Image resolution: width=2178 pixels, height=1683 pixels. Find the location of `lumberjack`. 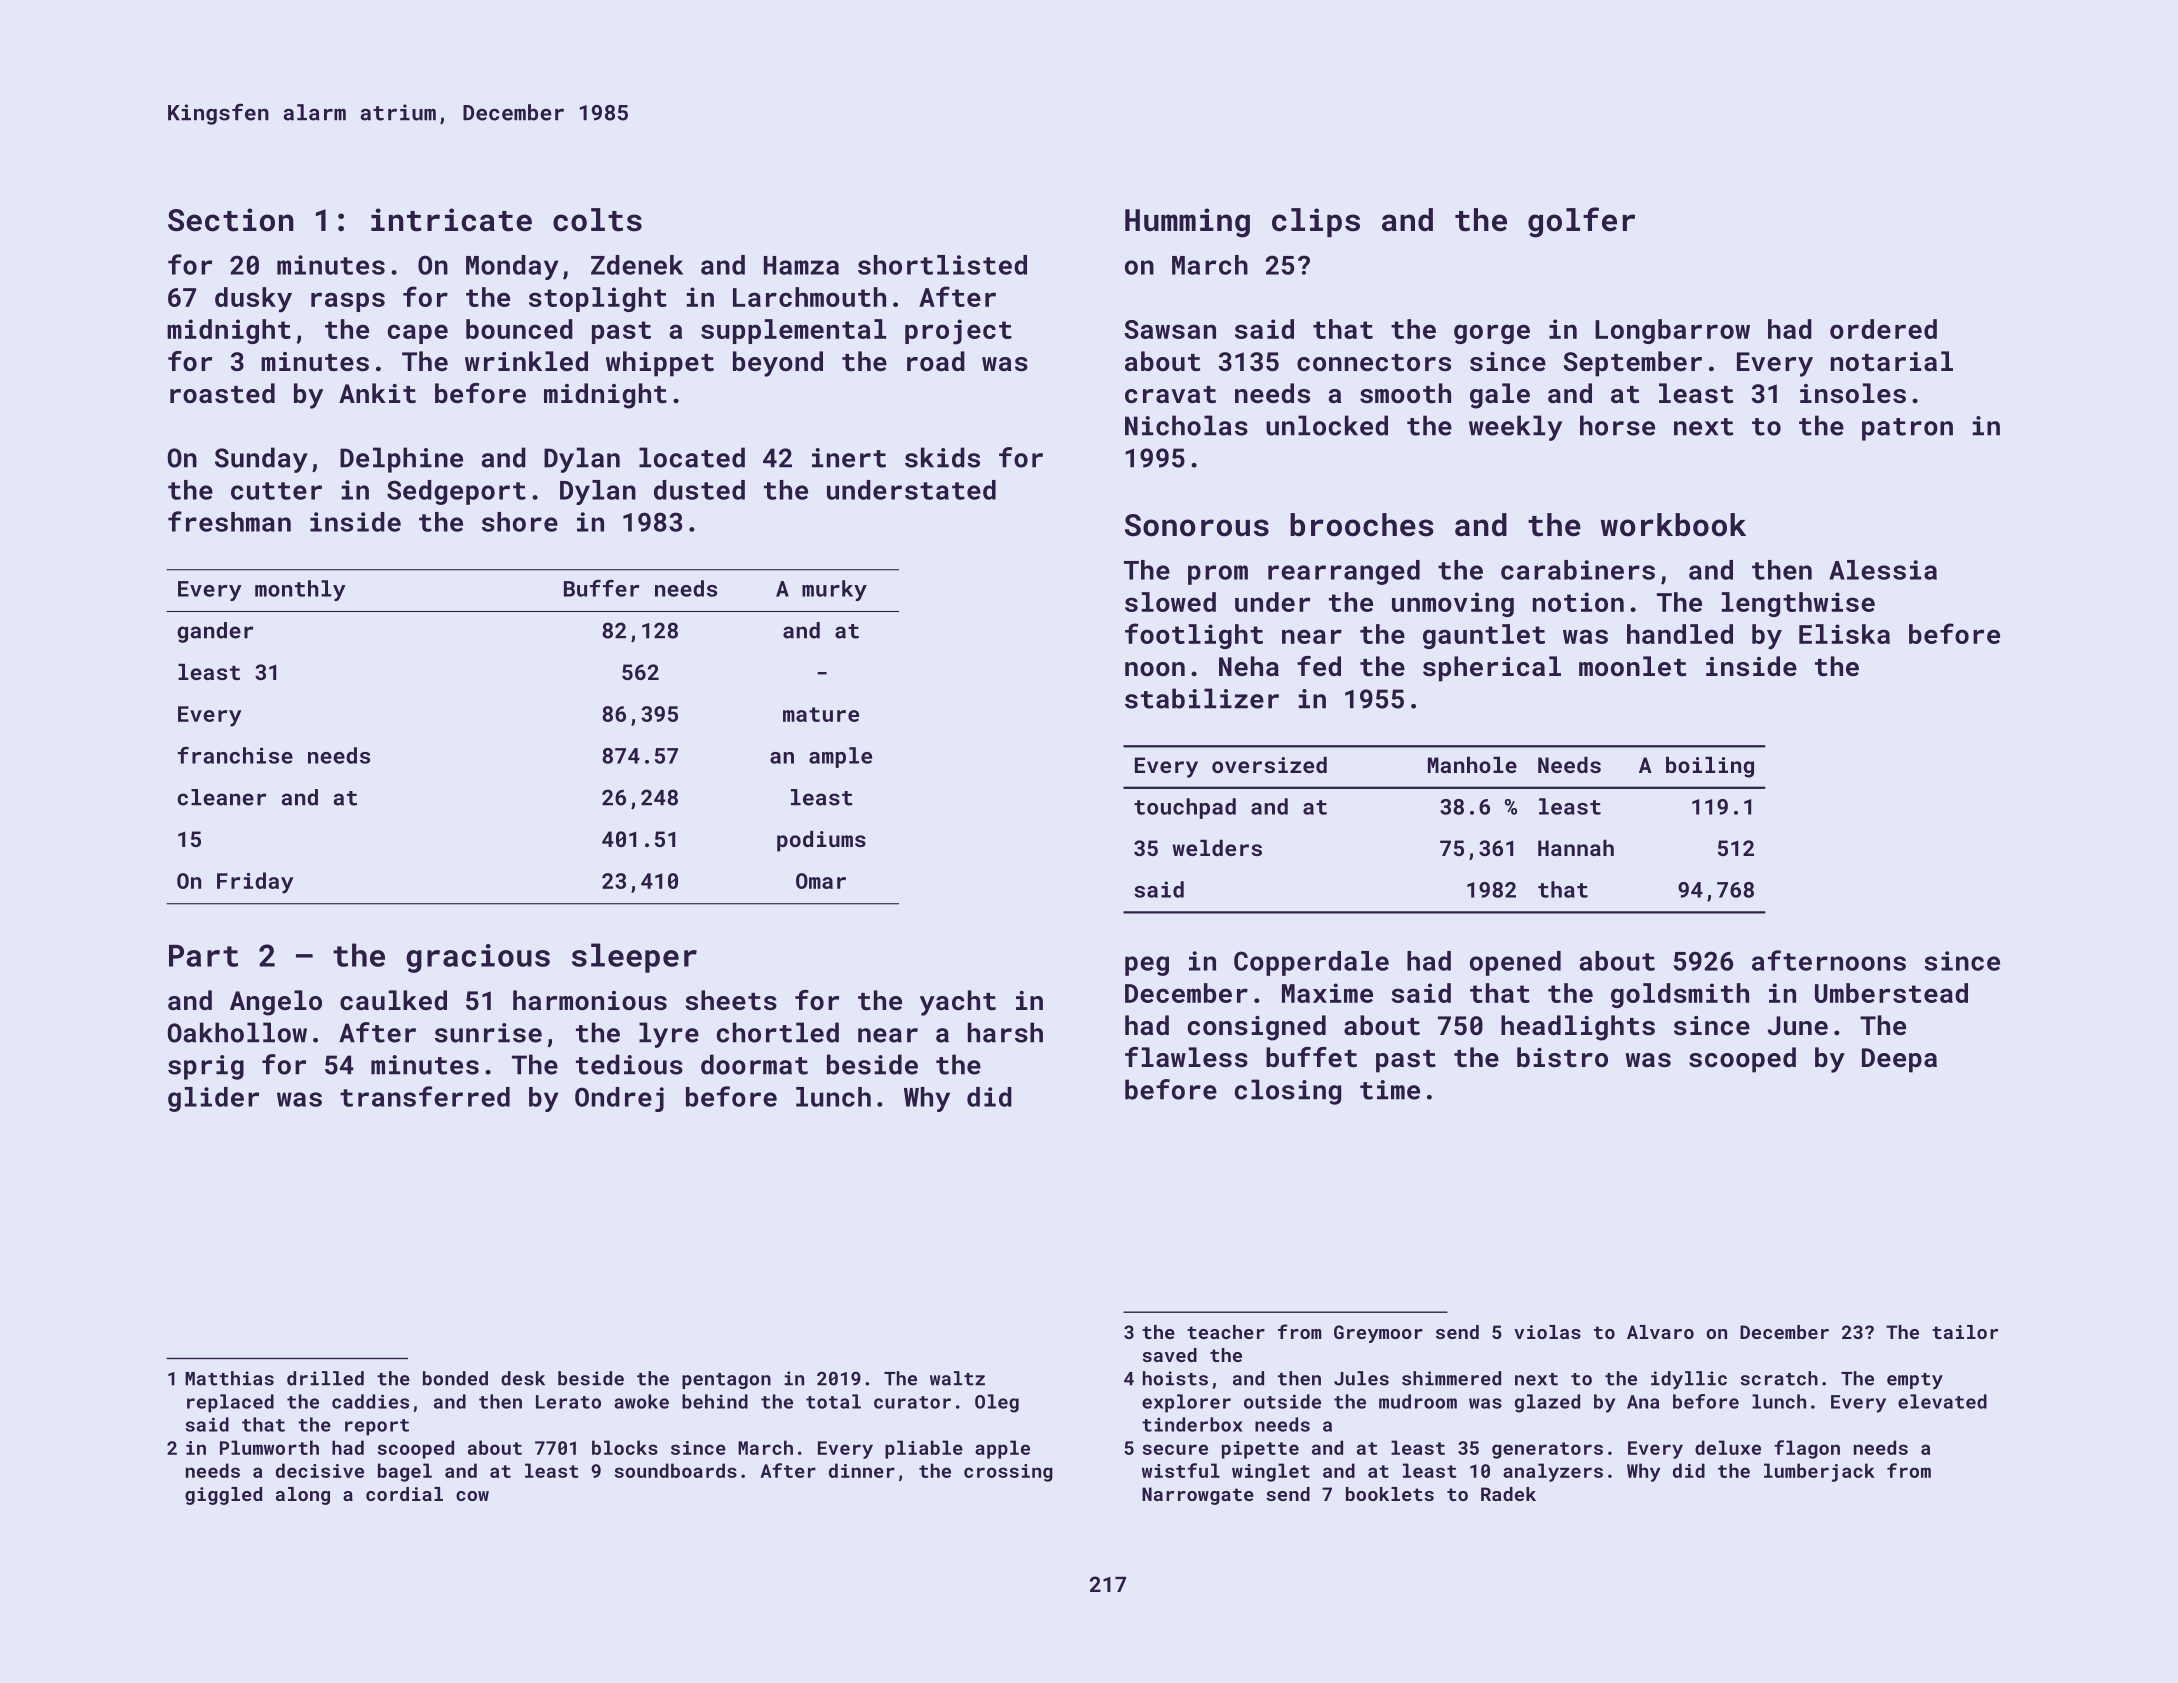

lumberjack is located at coordinates (1819, 1472).
